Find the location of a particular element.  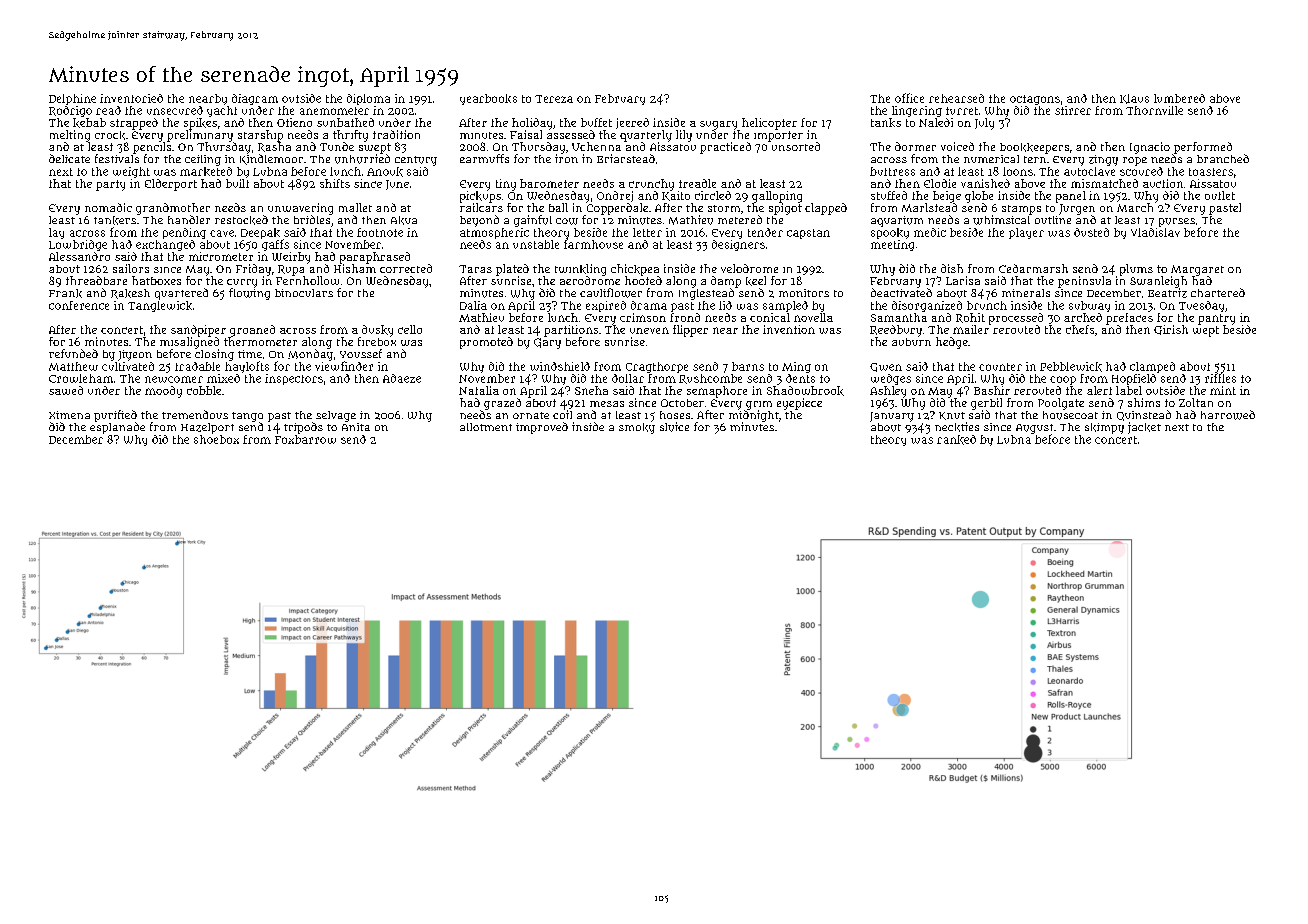

Fernhollow is located at coordinates (307, 280).
